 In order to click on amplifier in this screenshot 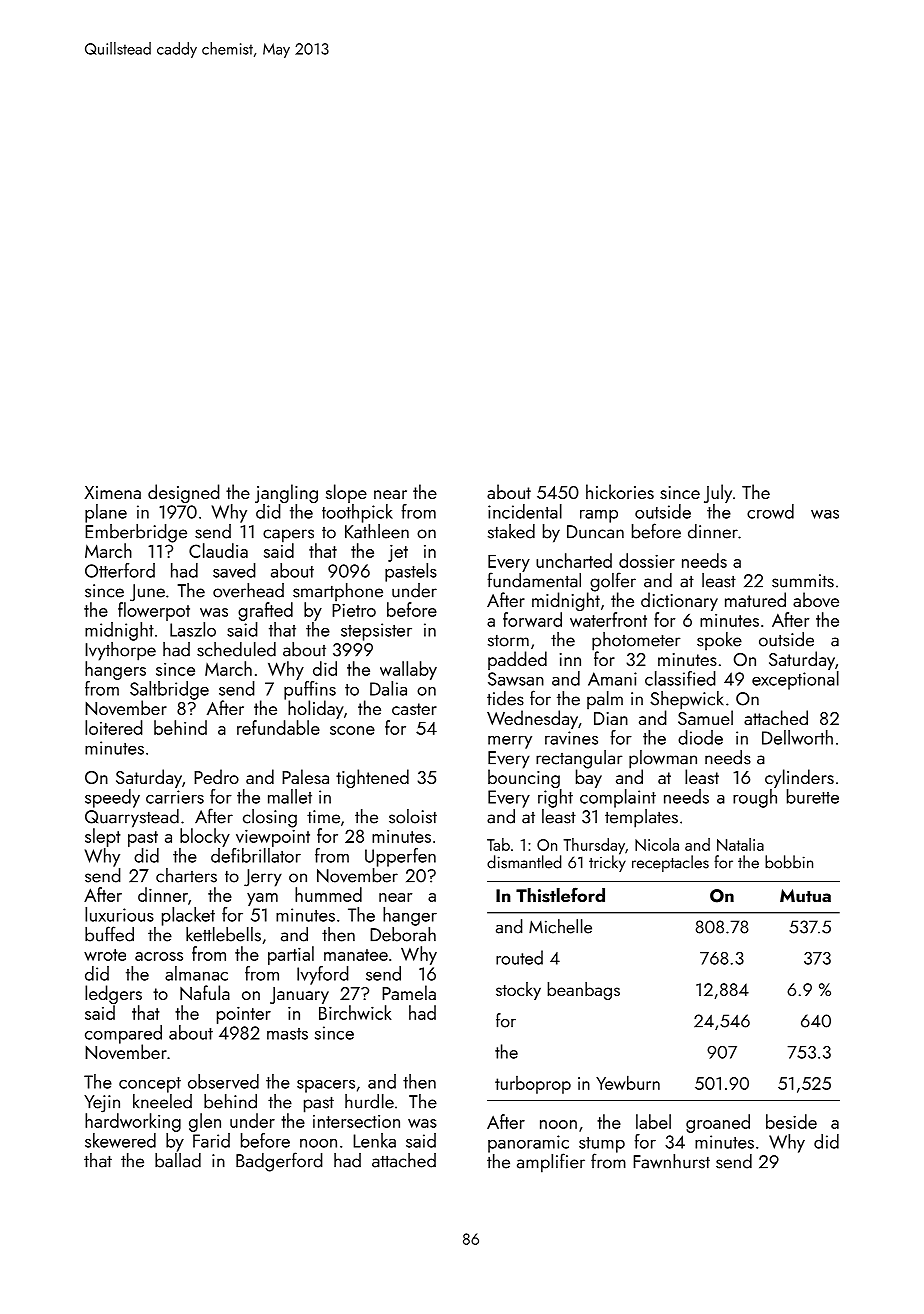, I will do `click(551, 1163)`.
